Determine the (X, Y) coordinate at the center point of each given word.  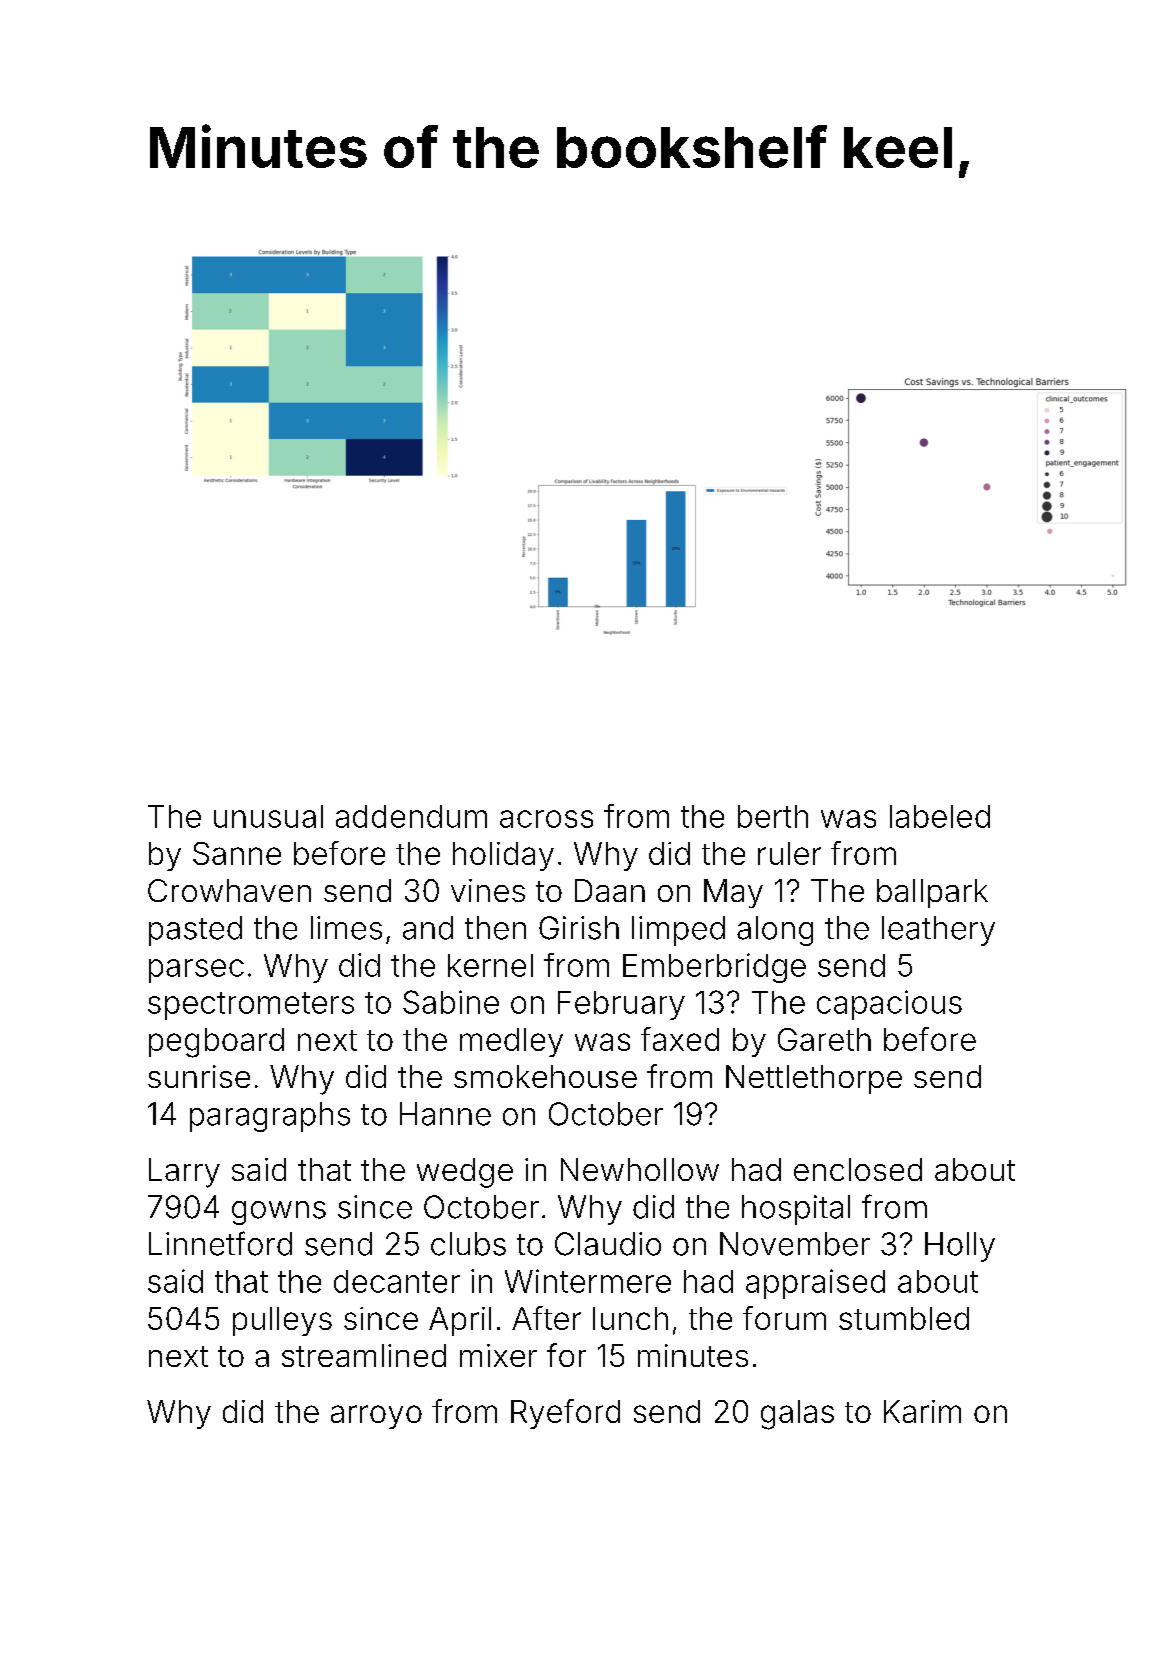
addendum (411, 816)
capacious (889, 1005)
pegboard (216, 1043)
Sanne (237, 853)
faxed (680, 1039)
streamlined (364, 1355)
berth (773, 816)
